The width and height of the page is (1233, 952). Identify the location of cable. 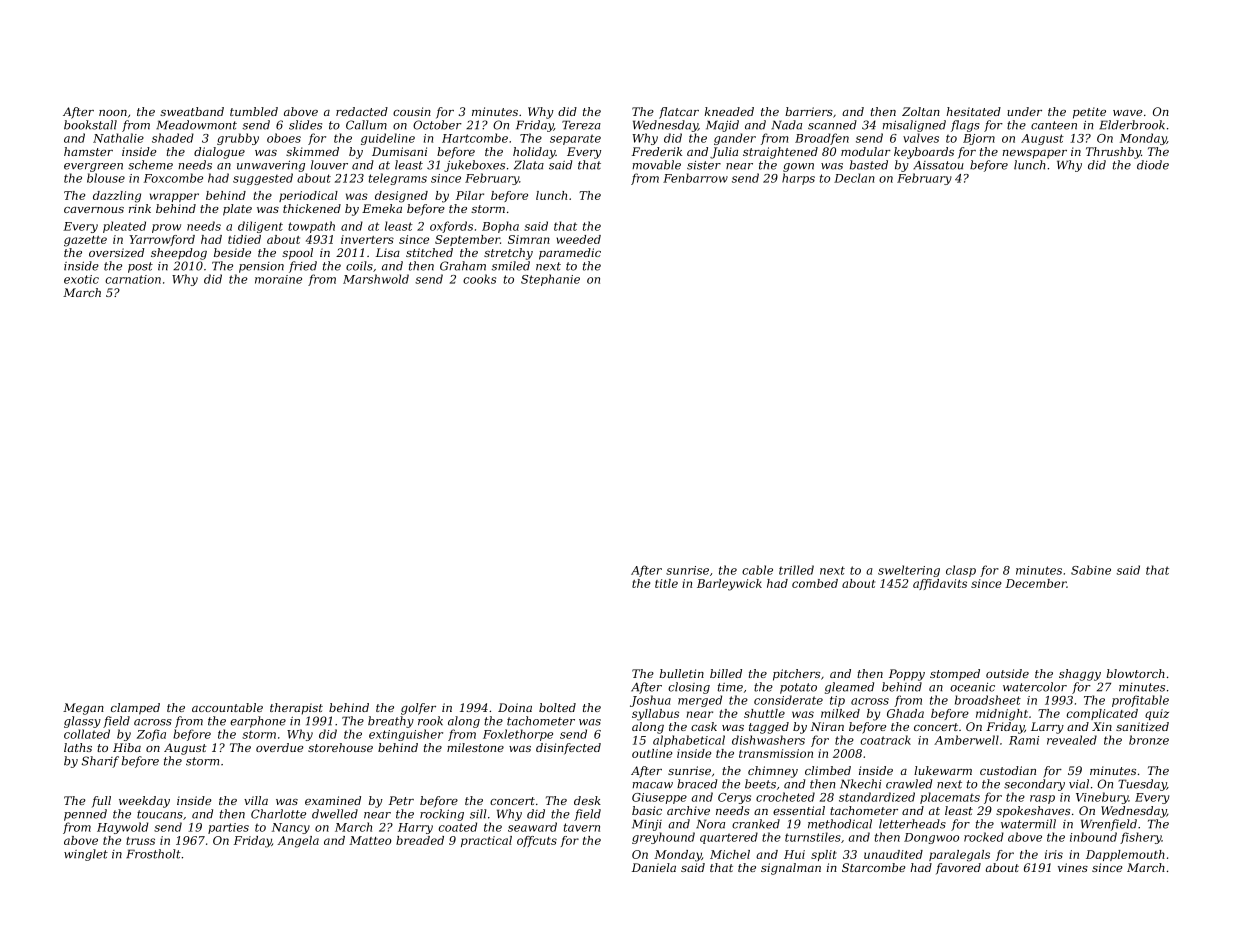
(757, 570).
